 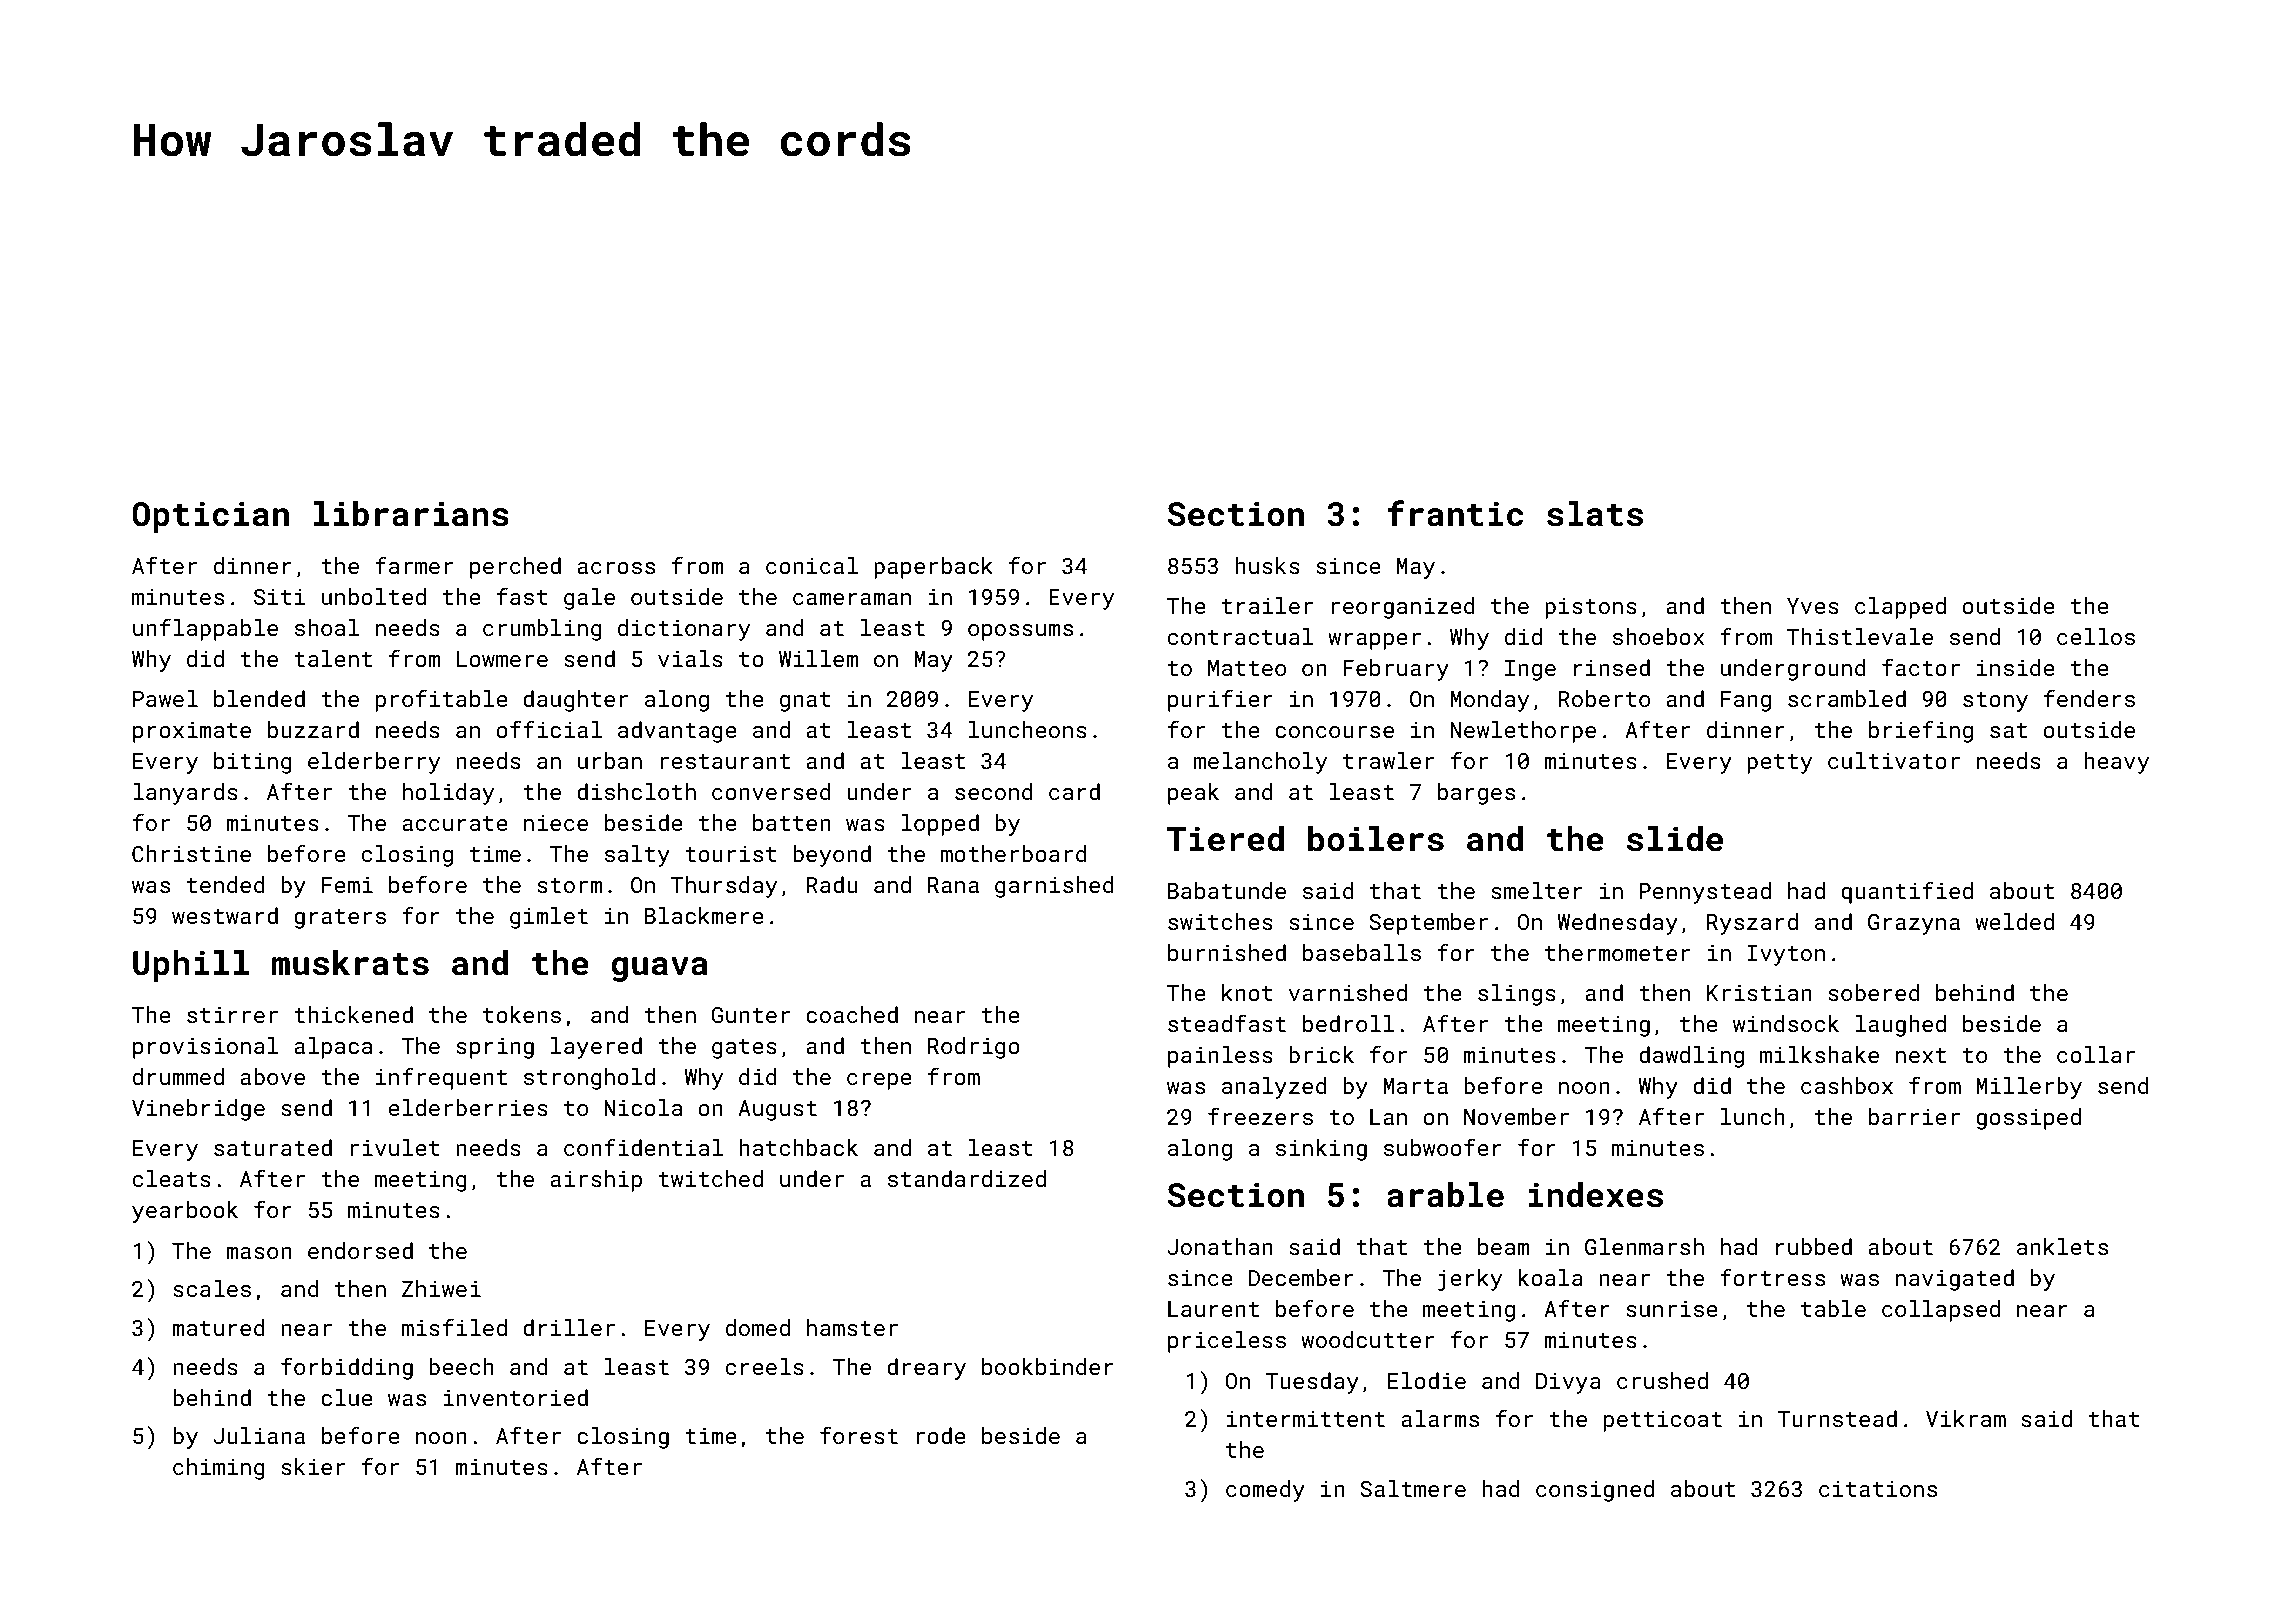 I want to click on card, so click(x=1074, y=791).
